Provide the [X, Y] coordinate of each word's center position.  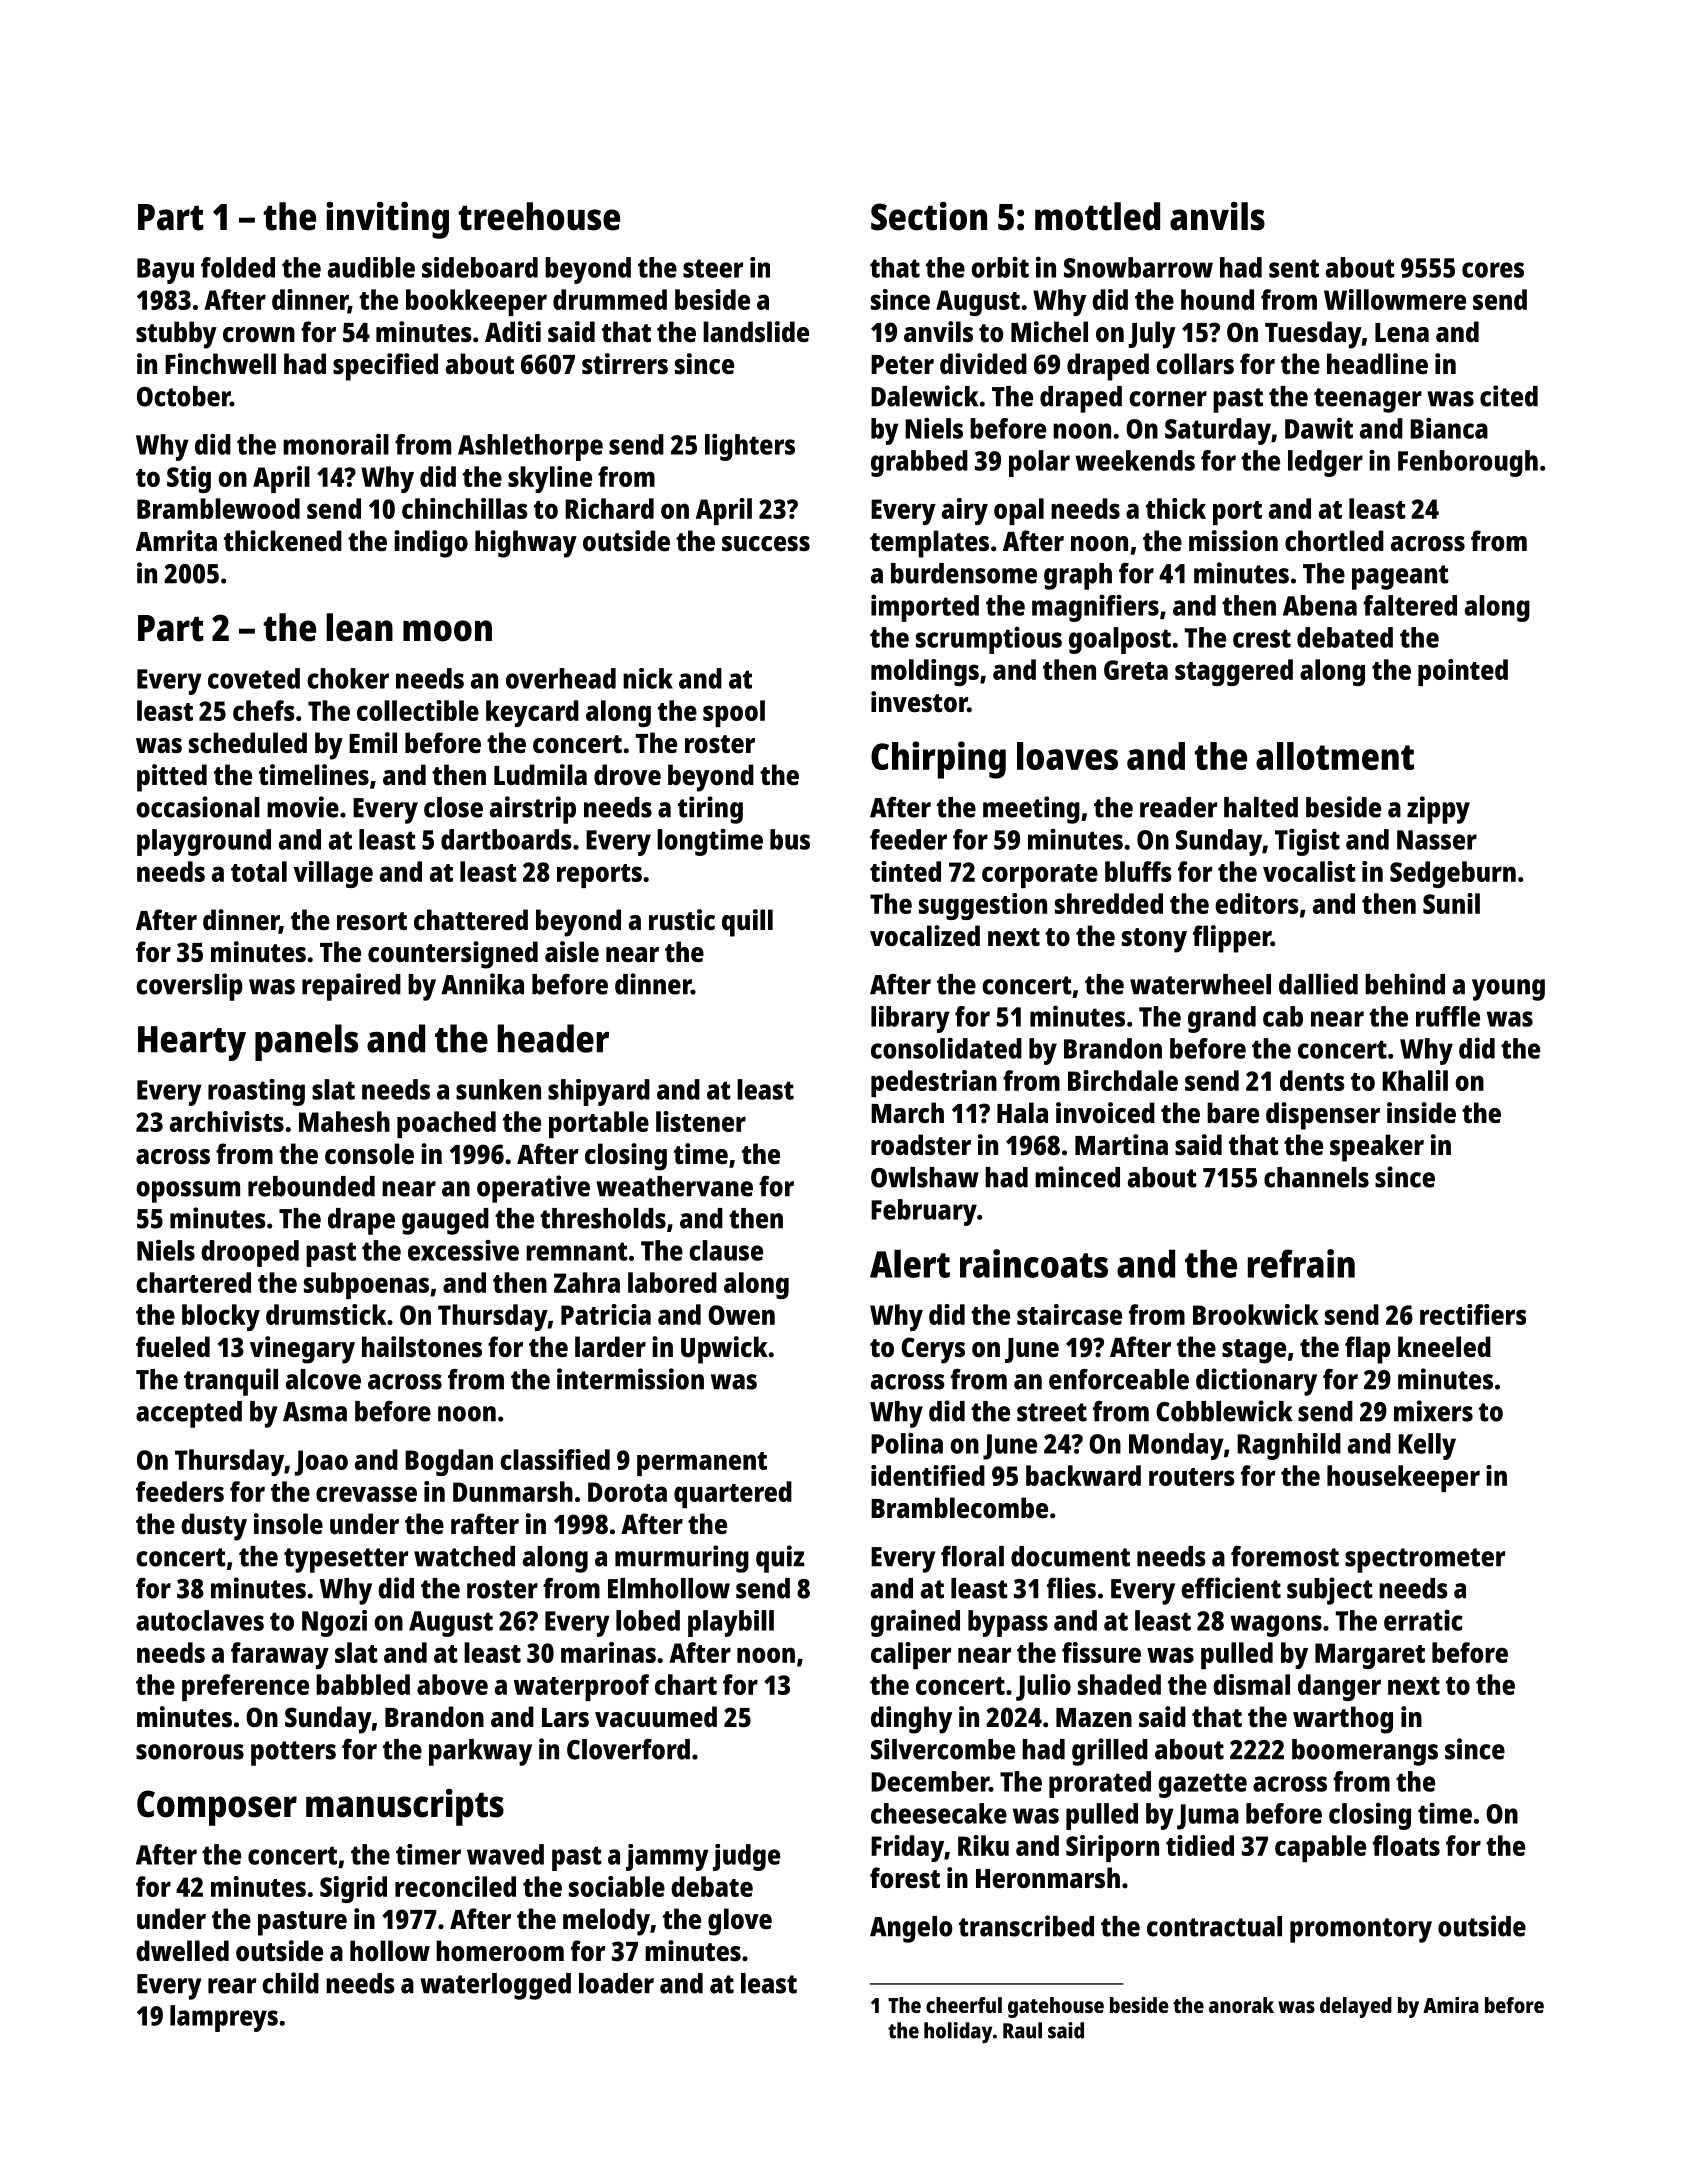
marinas [608, 1652]
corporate [1040, 876]
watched [464, 1556]
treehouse [539, 216]
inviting [387, 220]
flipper [1232, 939]
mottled [1097, 216]
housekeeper [1403, 1478]
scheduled [248, 742]
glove [740, 1922]
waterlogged [495, 1986]
